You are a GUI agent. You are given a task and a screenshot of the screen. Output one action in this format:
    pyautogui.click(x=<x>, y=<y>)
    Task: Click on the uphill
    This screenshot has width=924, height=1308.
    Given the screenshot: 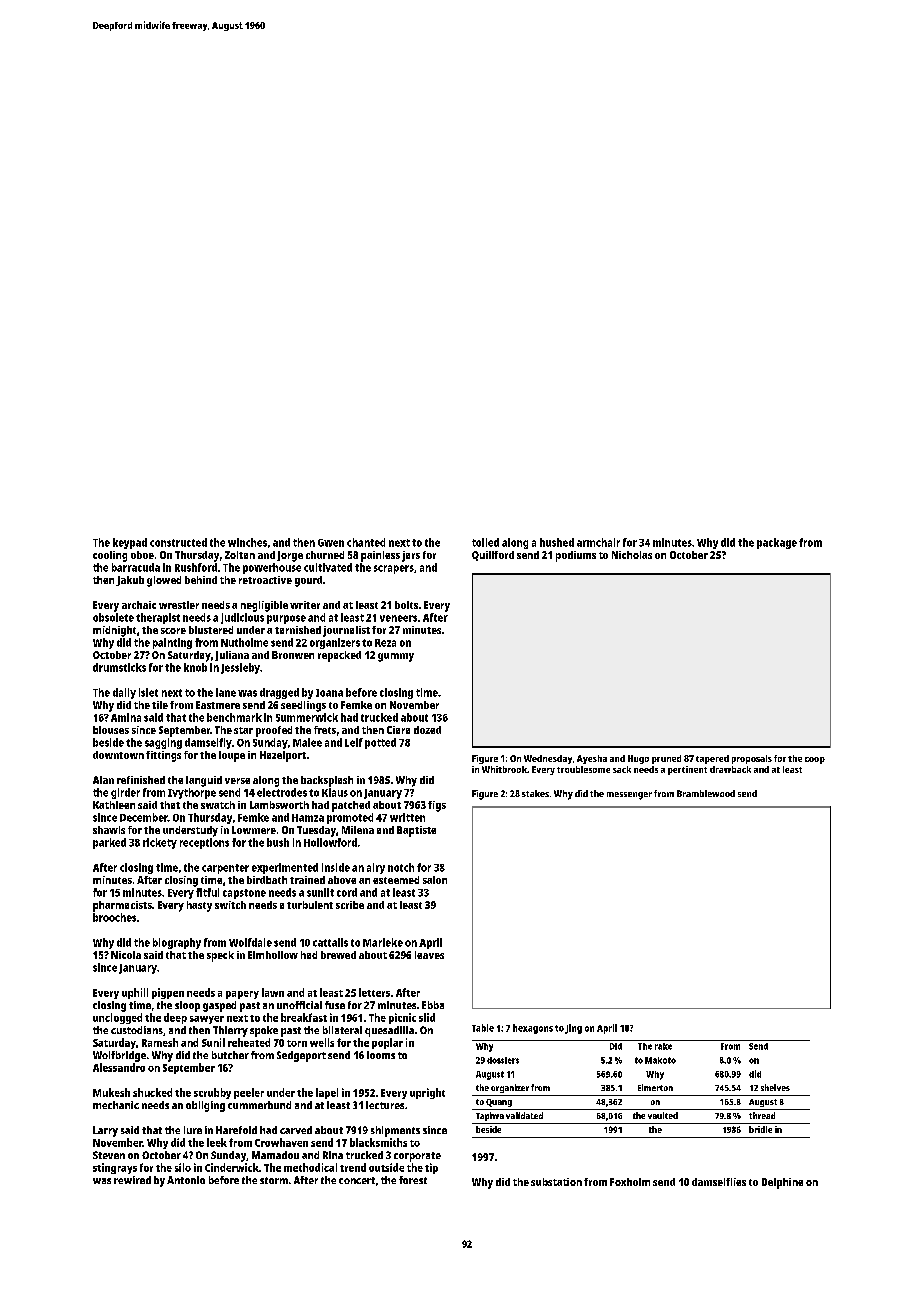 What is the action you would take?
    pyautogui.click(x=135, y=993)
